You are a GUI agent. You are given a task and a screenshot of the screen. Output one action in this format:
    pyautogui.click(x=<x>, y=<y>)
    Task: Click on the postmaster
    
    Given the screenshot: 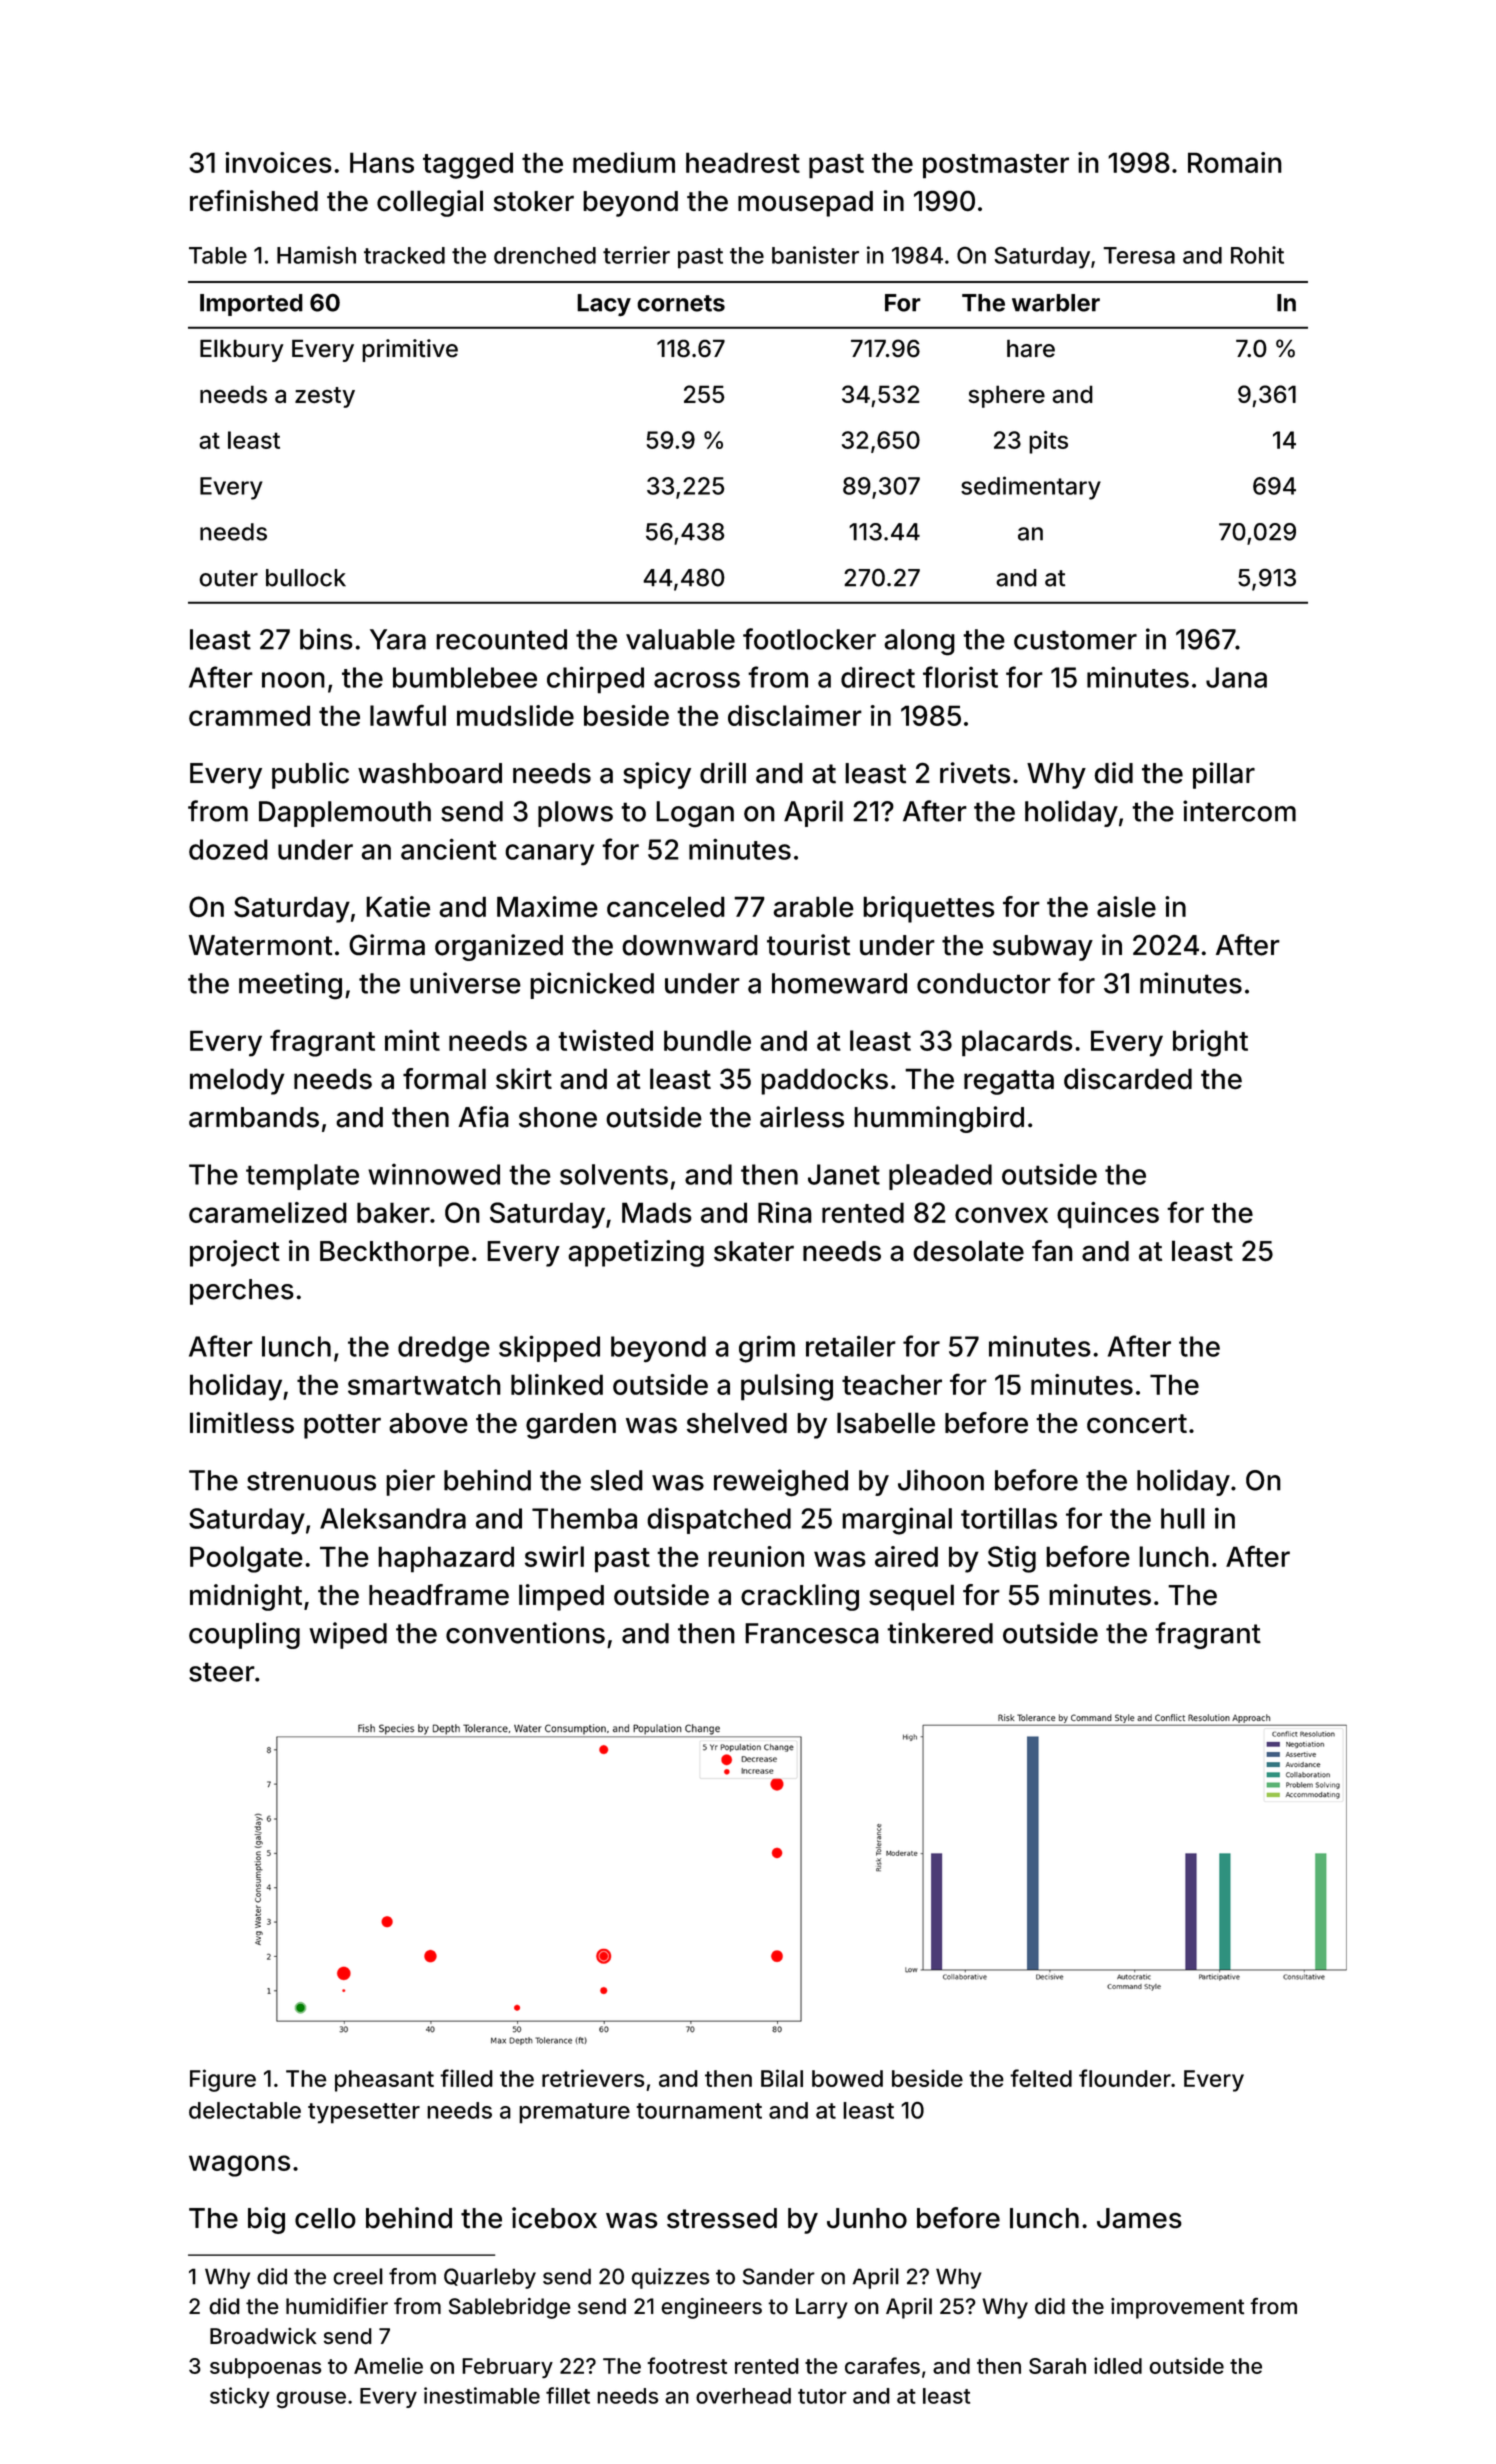 What is the action you would take?
    pyautogui.click(x=996, y=166)
